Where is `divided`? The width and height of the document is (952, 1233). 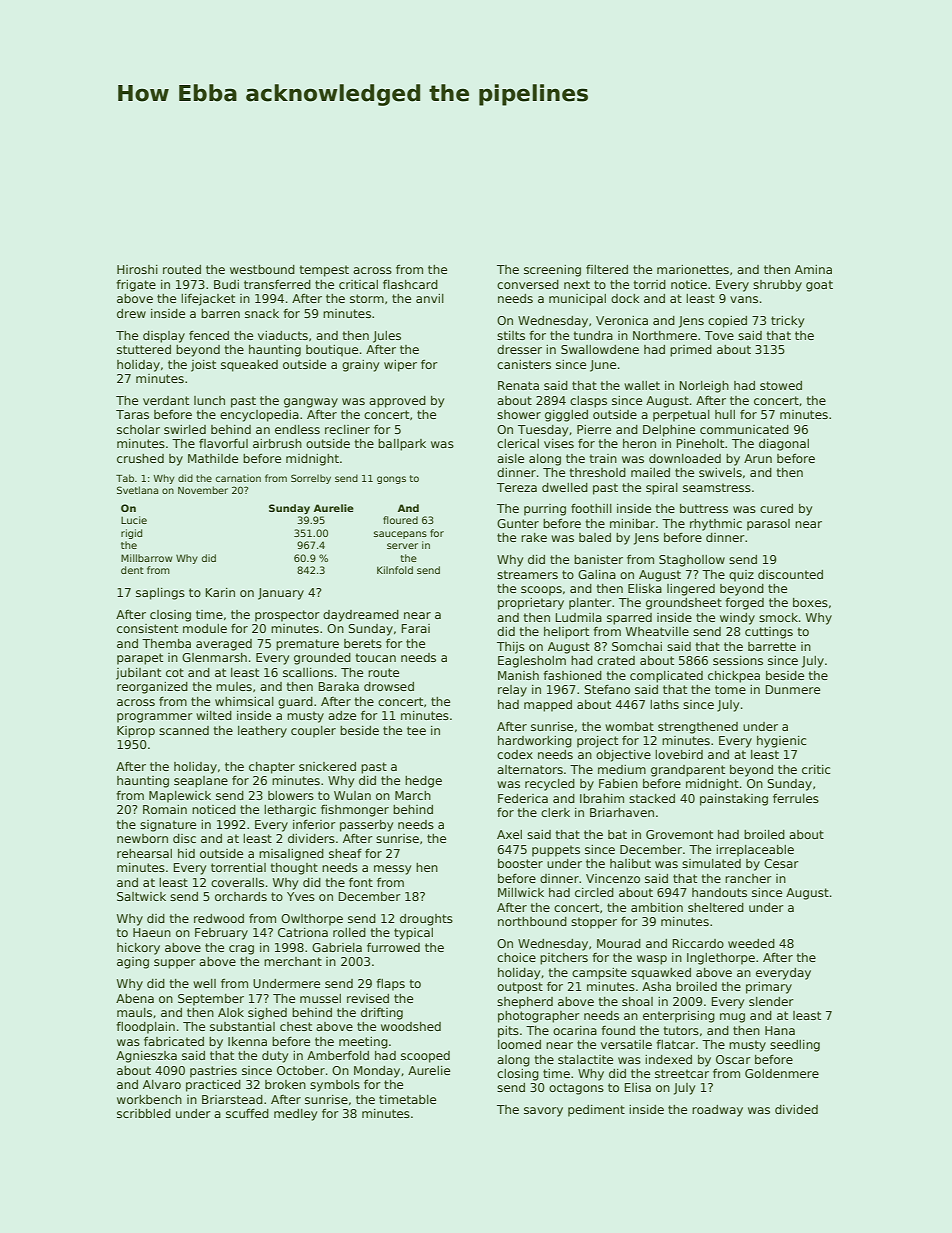 divided is located at coordinates (796, 1109).
